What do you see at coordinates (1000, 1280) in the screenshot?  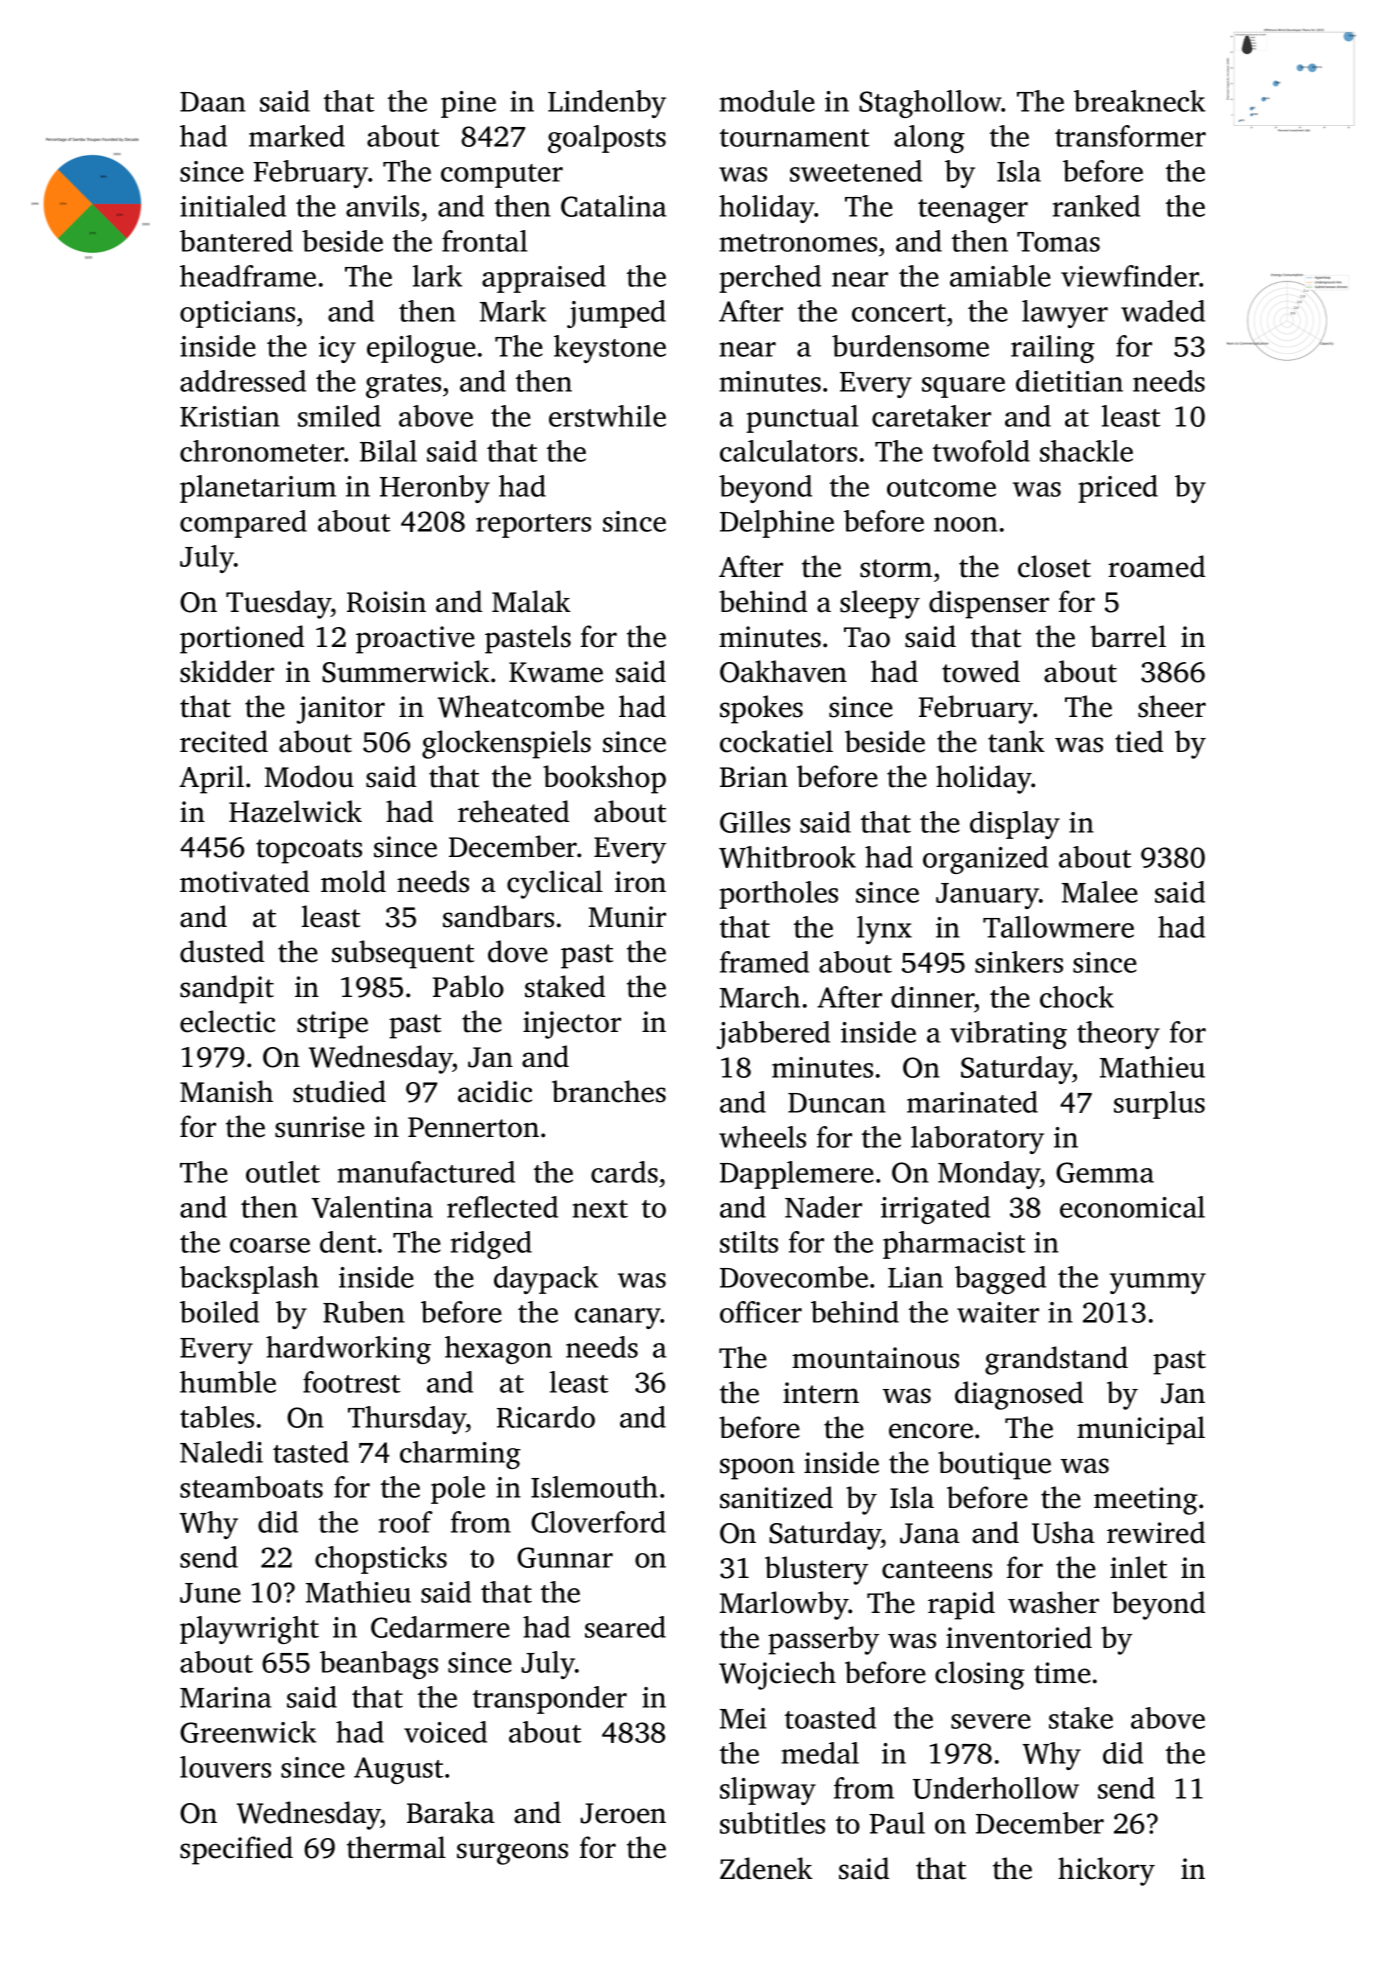 I see `bagged` at bounding box center [1000, 1280].
